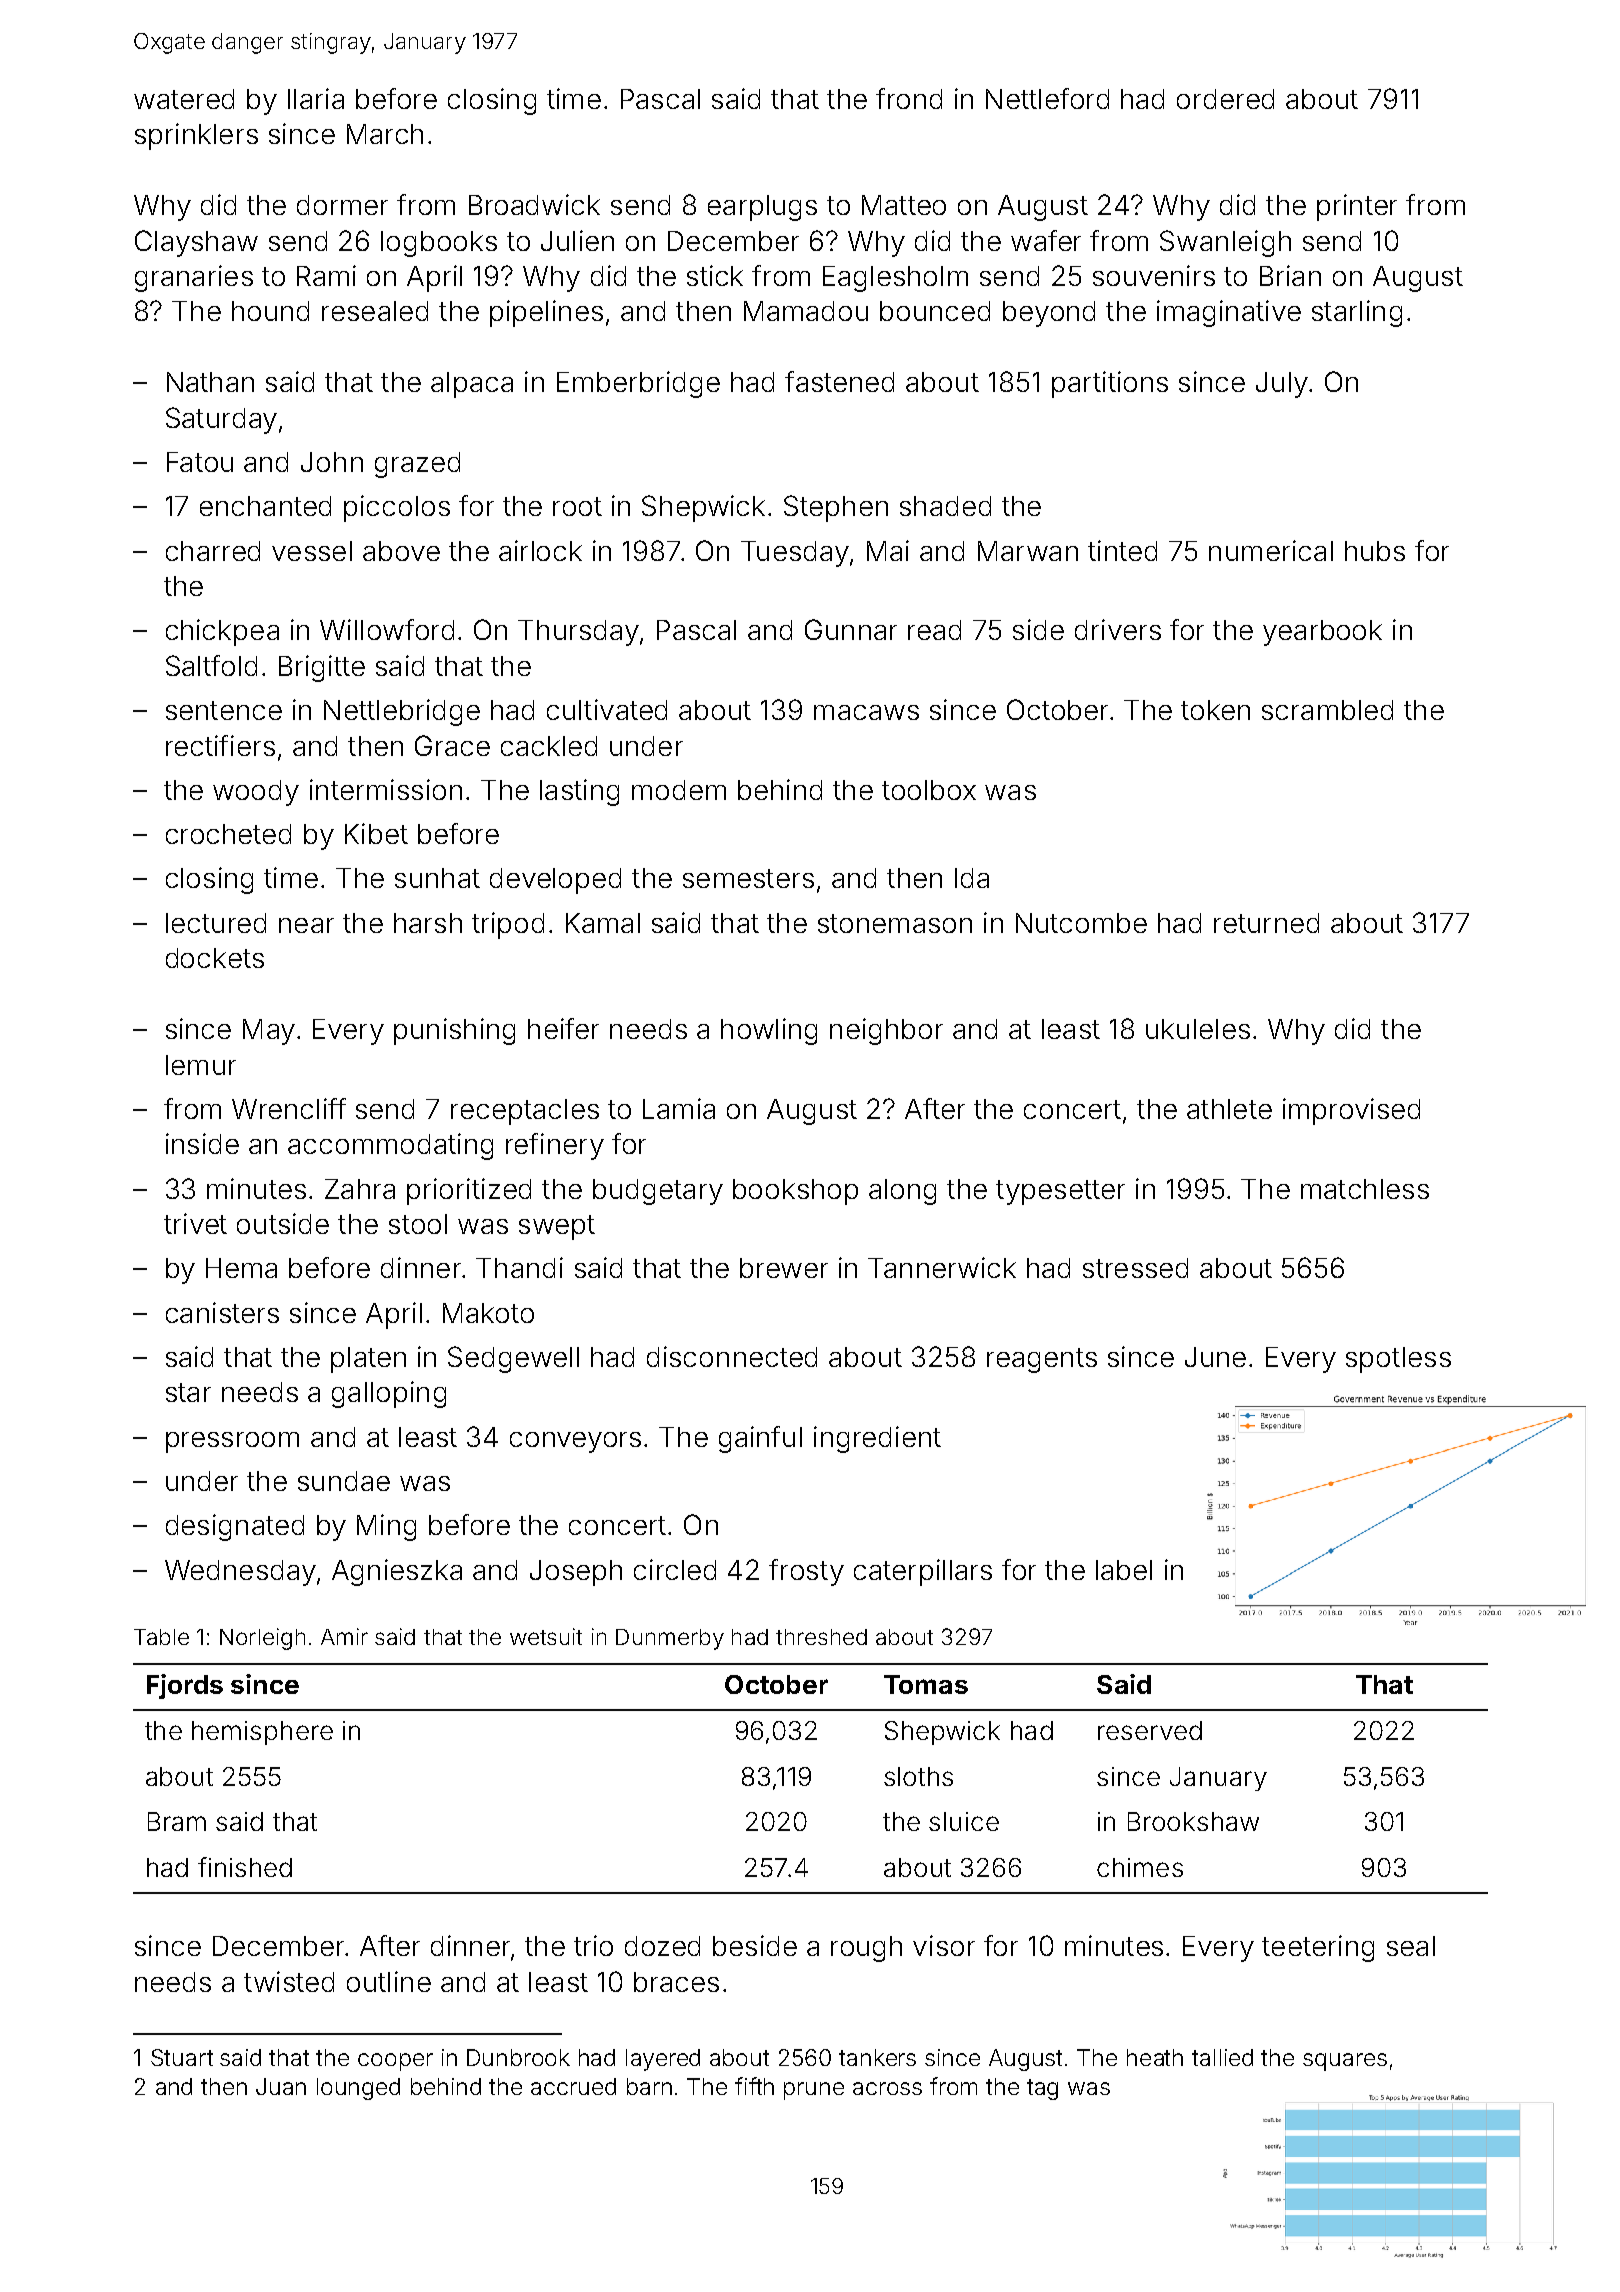  What do you see at coordinates (177, 1821) in the image?
I see `Bram` at bounding box center [177, 1821].
